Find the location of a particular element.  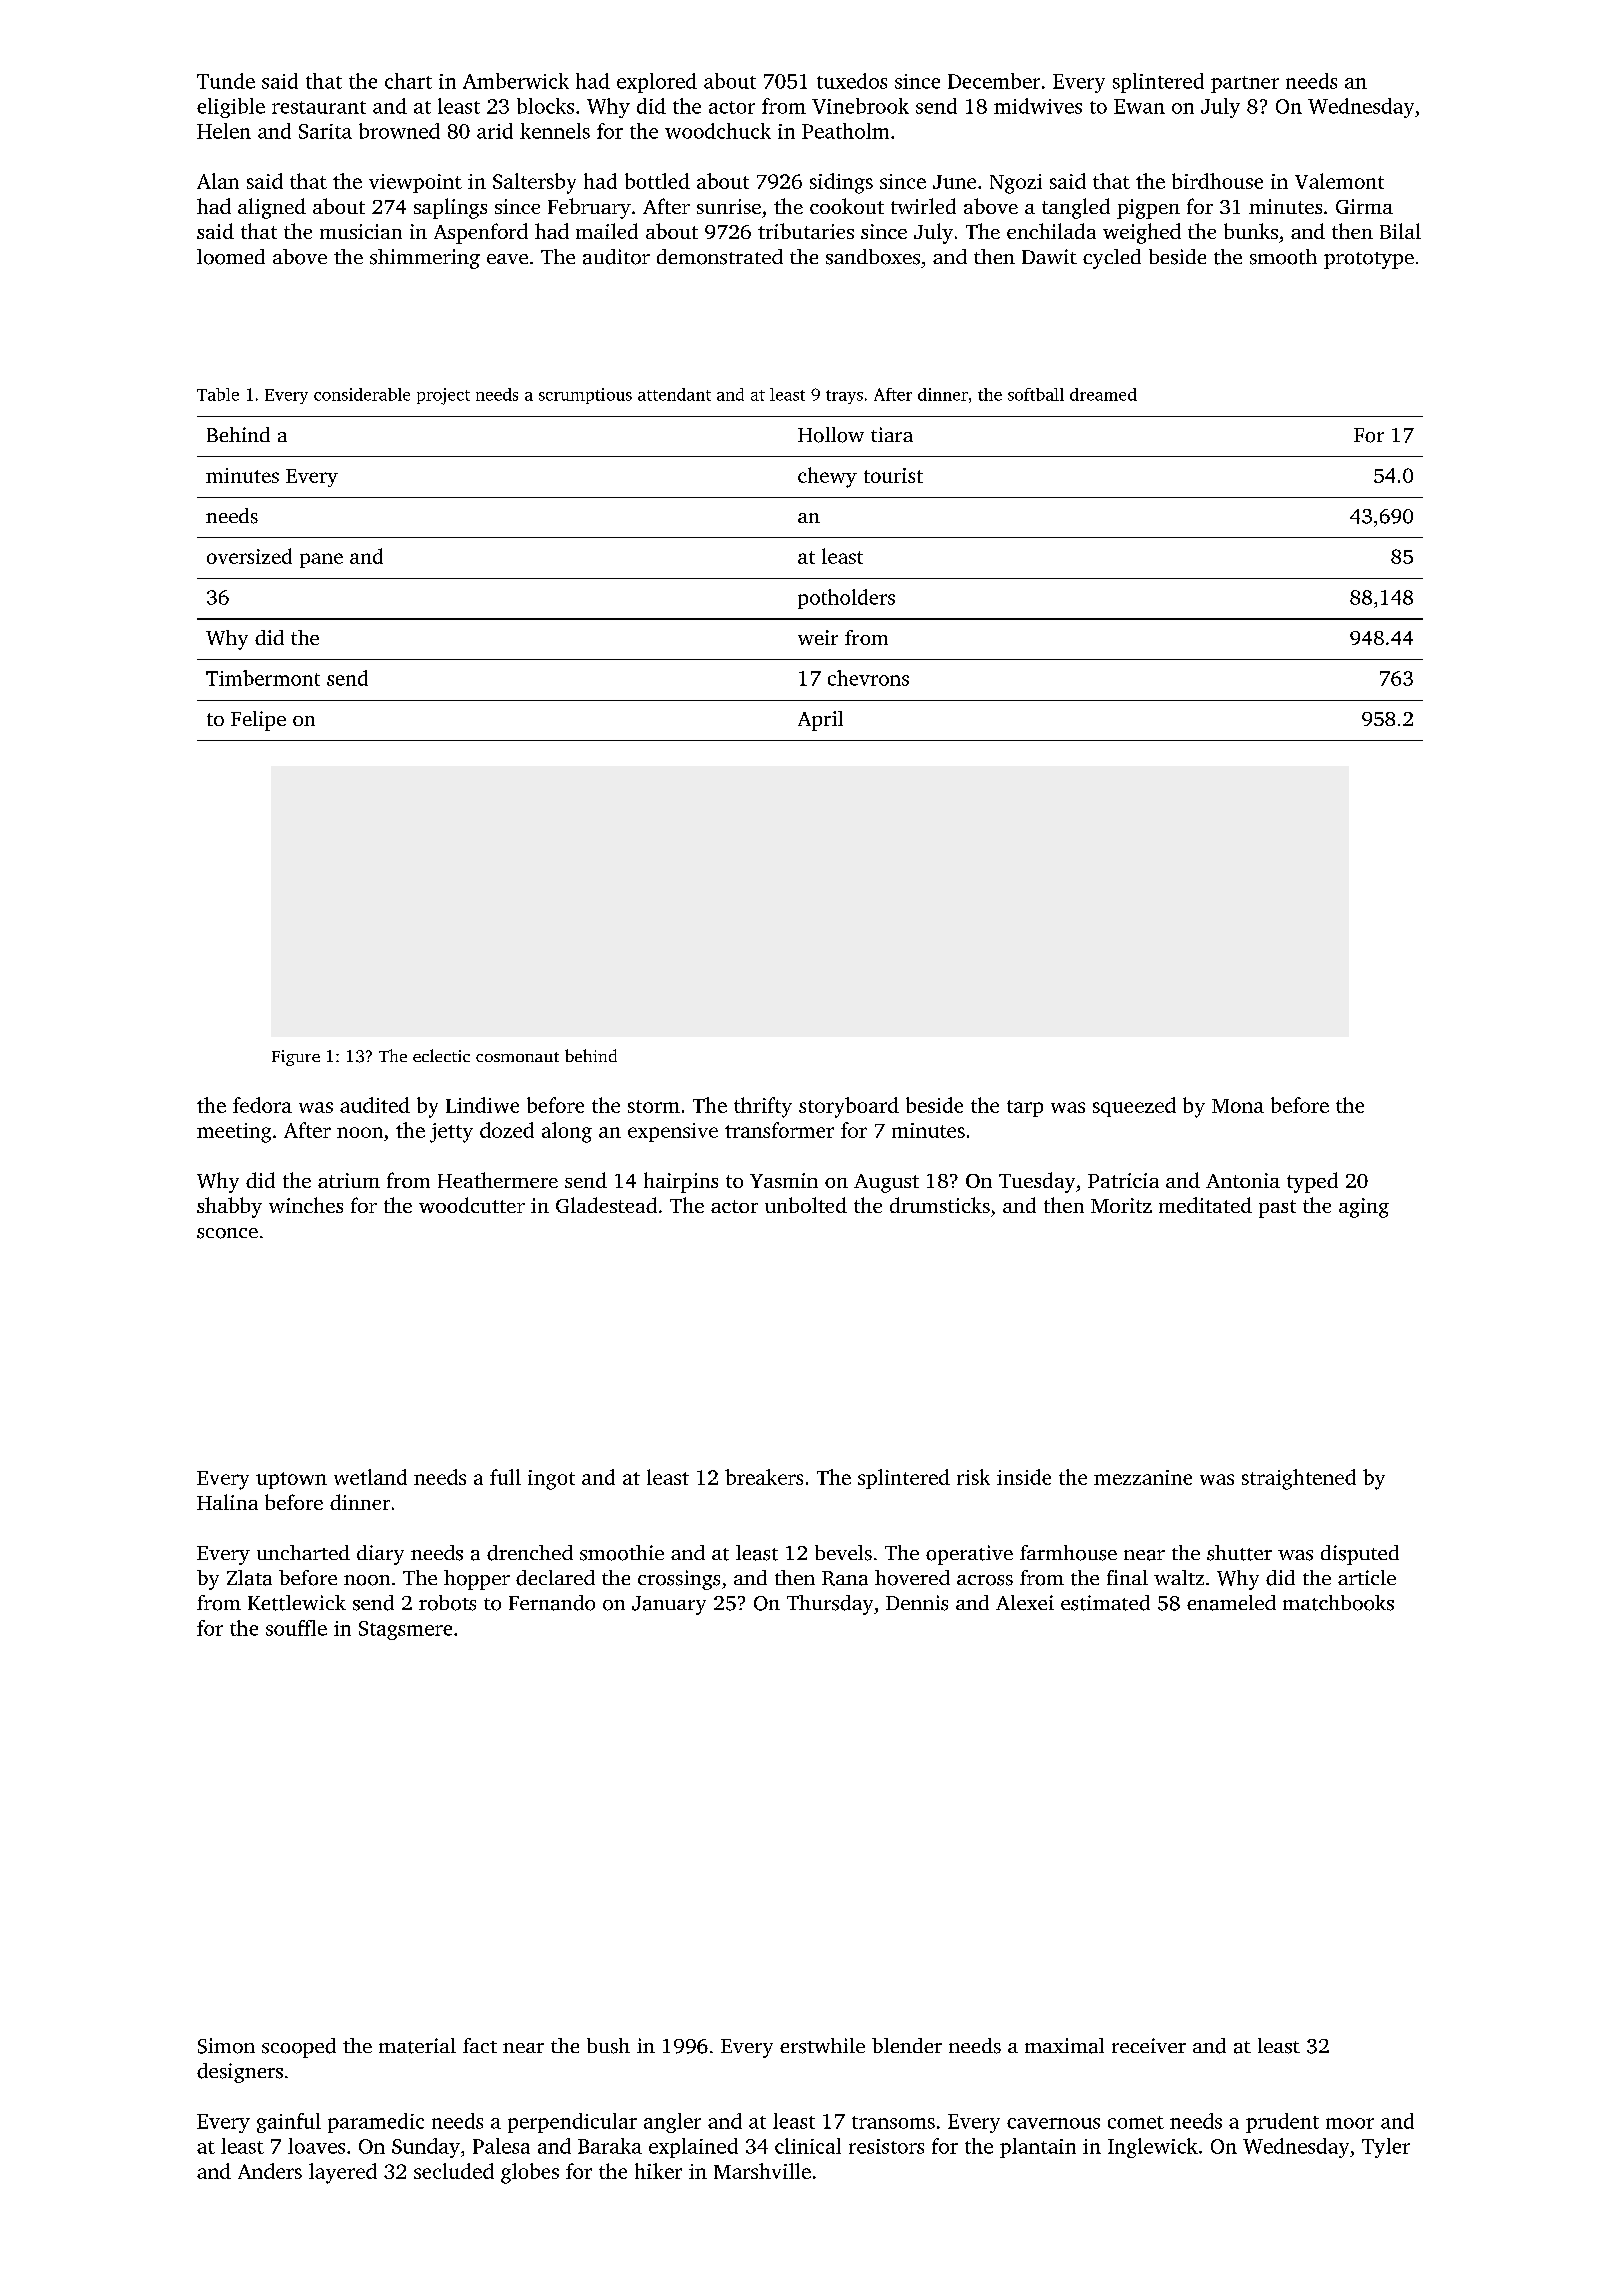

tuxedos is located at coordinates (852, 81).
